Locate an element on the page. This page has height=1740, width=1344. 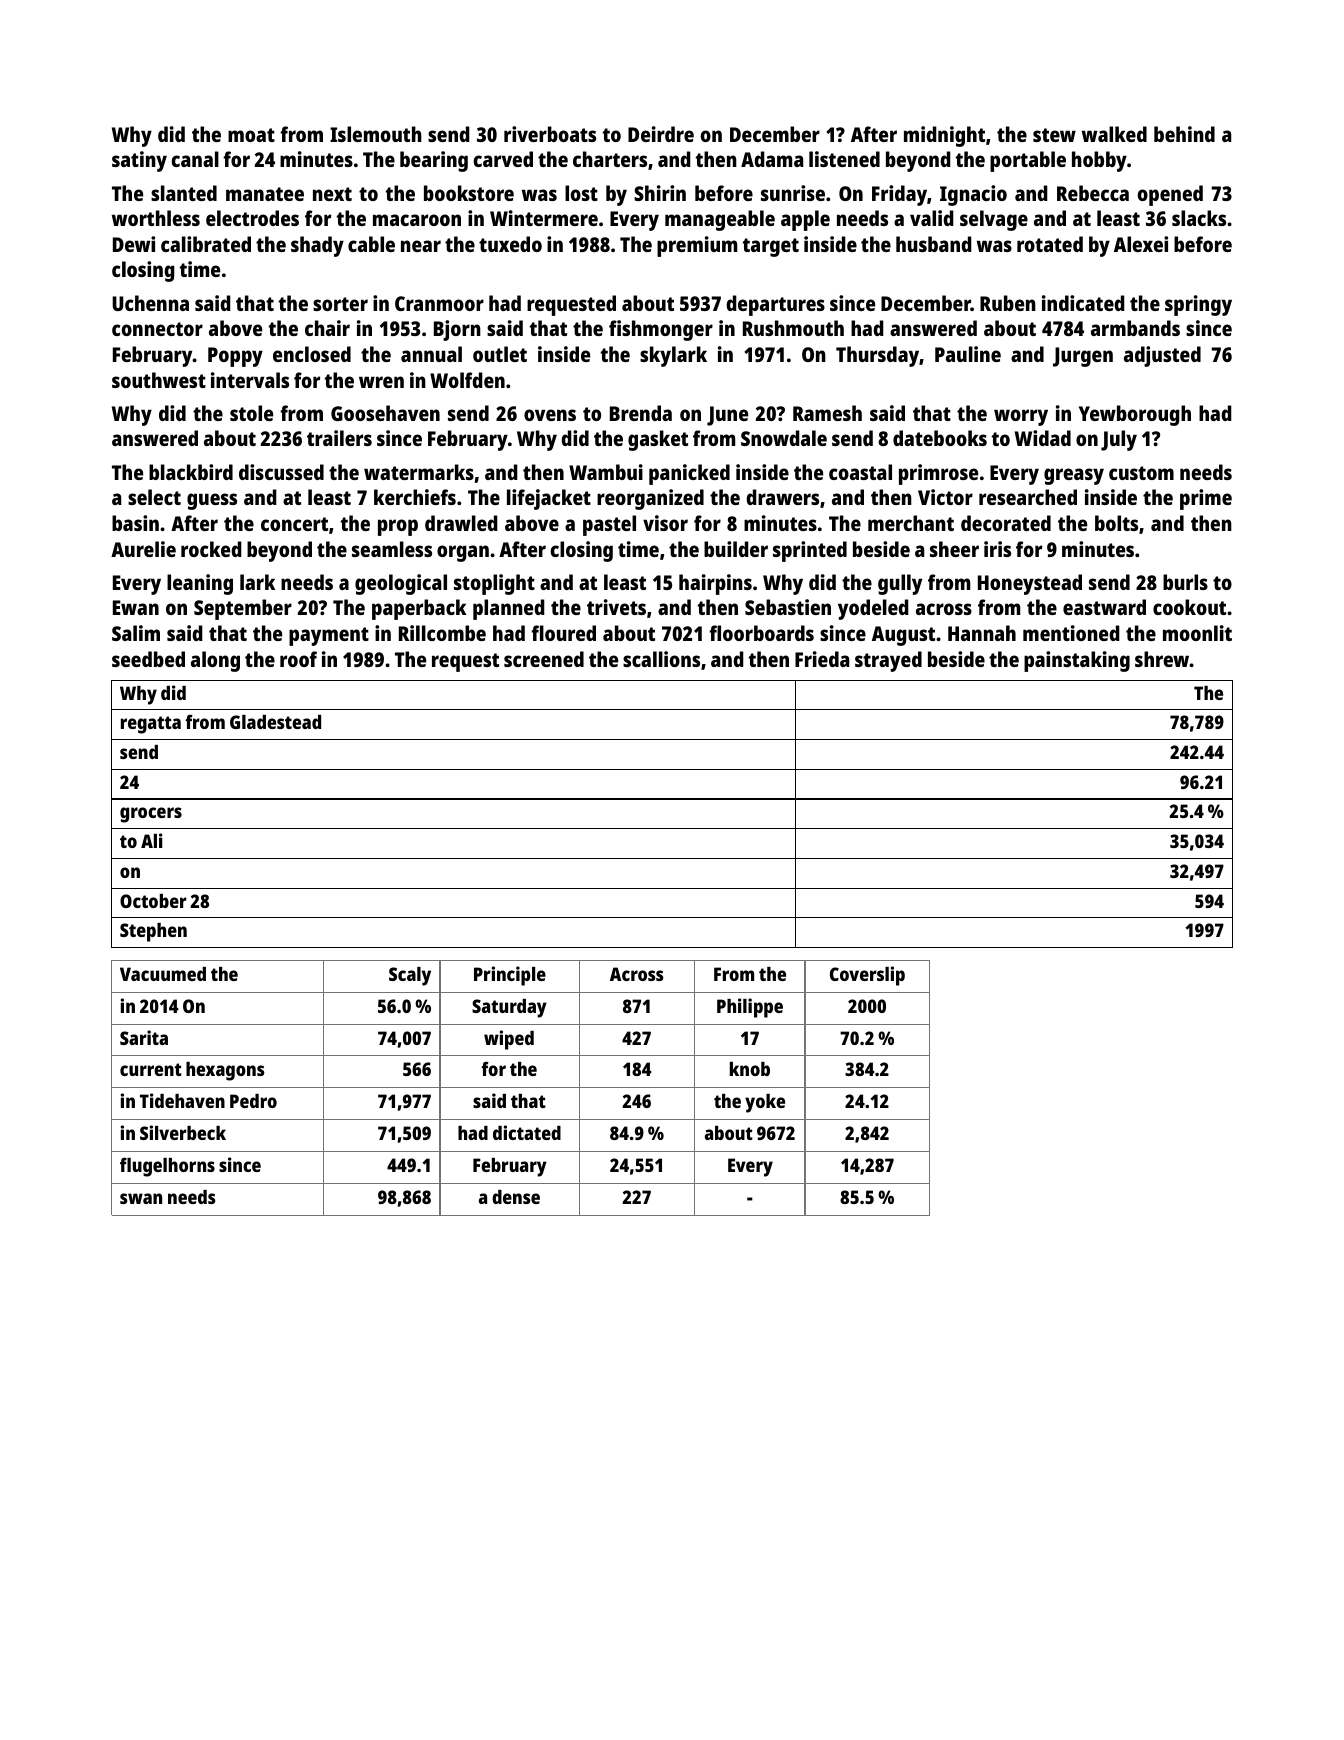
Islemouth is located at coordinates (376, 134).
